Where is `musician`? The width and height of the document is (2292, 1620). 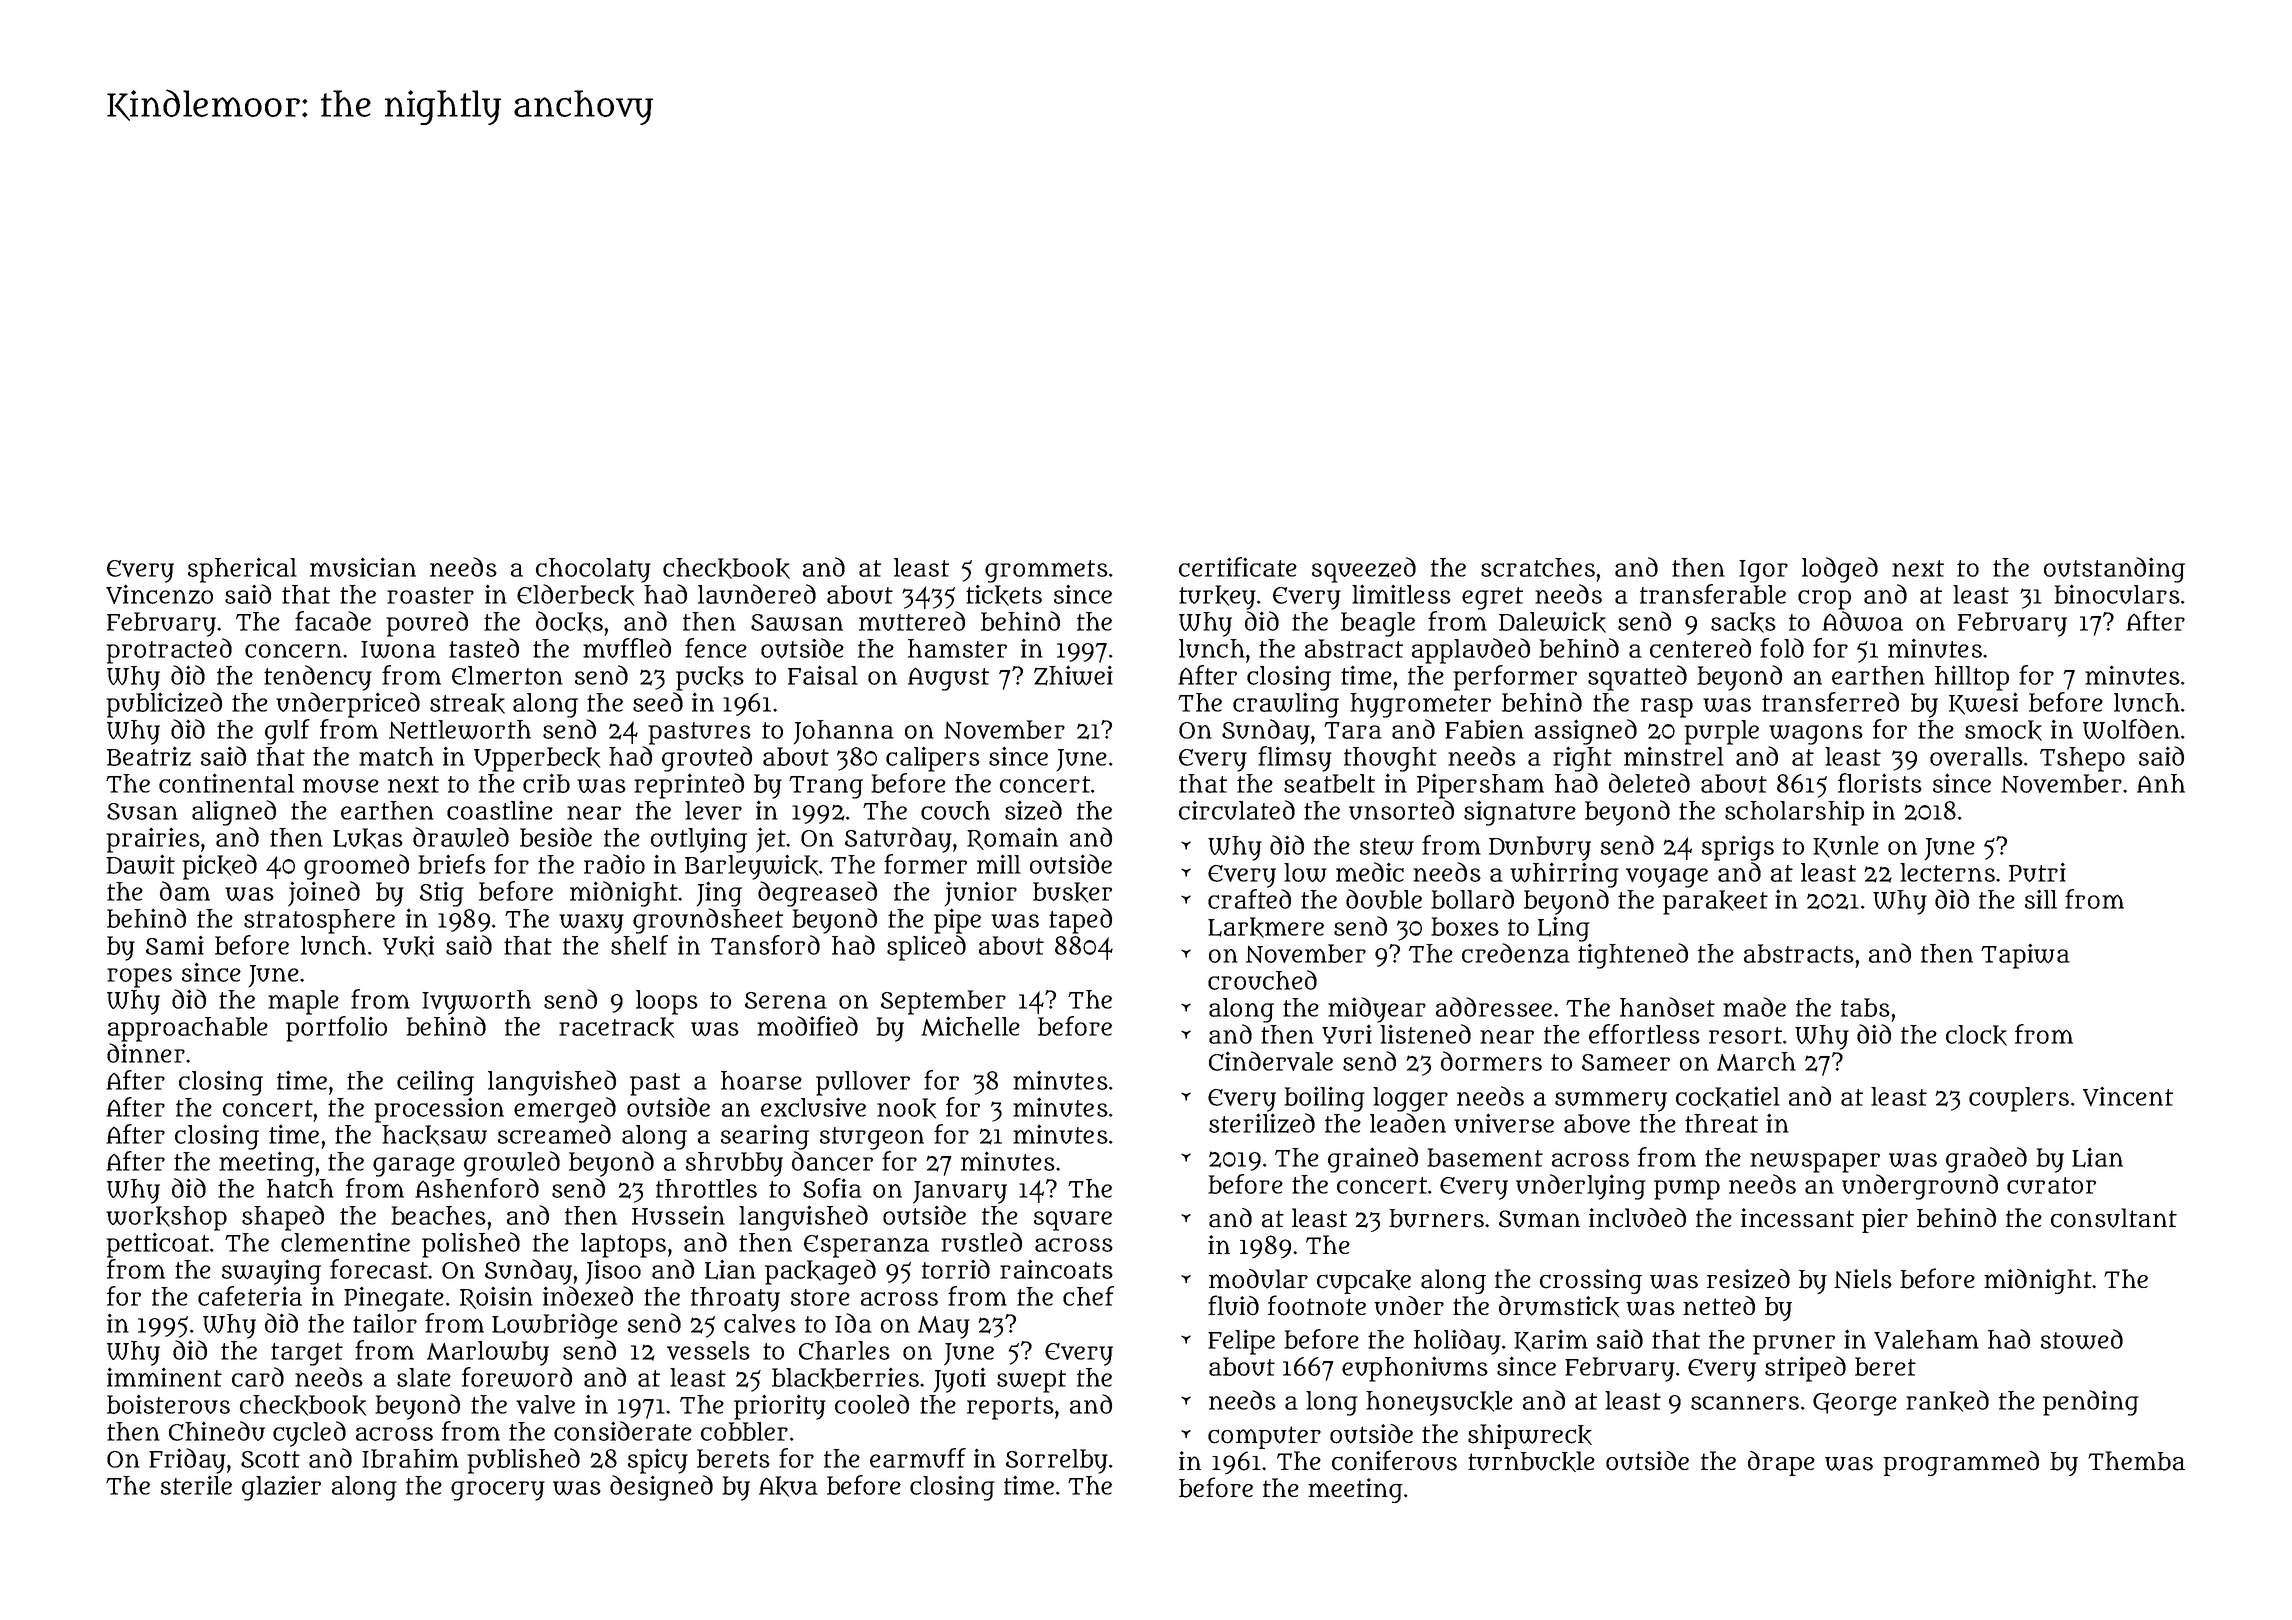
musician is located at coordinates (363, 567).
